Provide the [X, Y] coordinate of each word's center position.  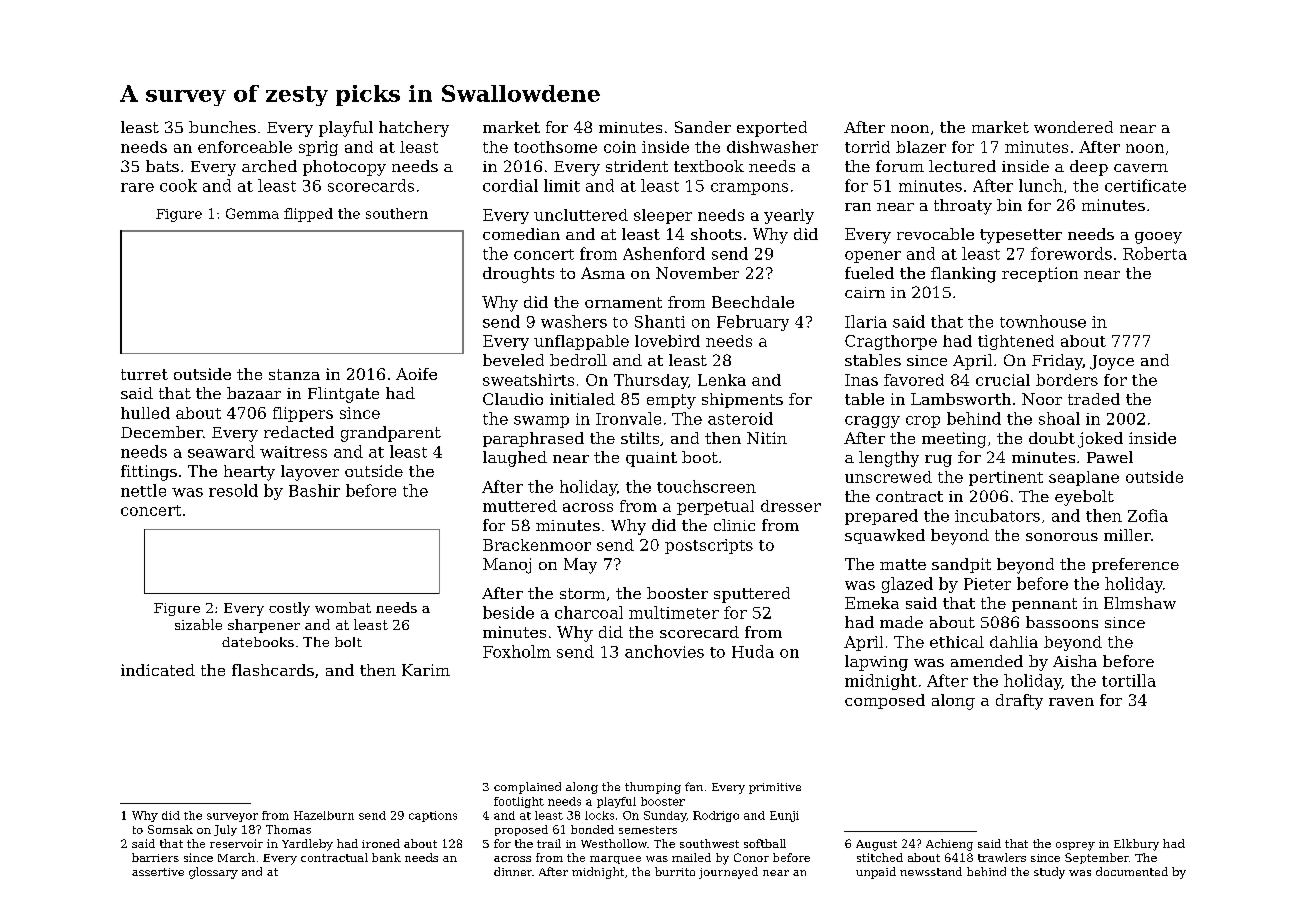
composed [885, 701]
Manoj [507, 566]
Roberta [1155, 253]
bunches [222, 127]
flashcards [273, 670]
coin [620, 147]
